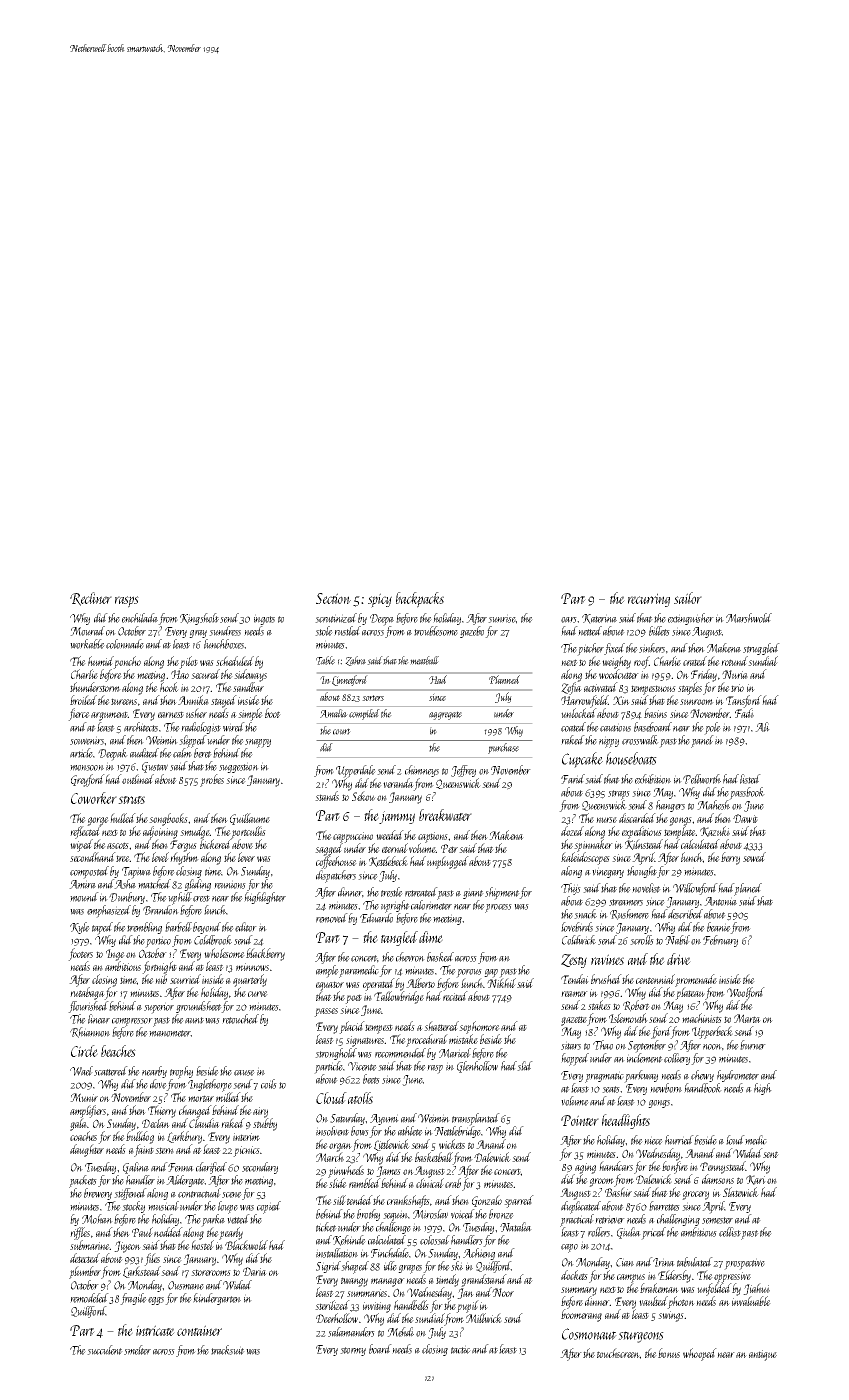 This screenshot has height=1400, width=849. I want to click on Pointer, so click(580, 1120).
